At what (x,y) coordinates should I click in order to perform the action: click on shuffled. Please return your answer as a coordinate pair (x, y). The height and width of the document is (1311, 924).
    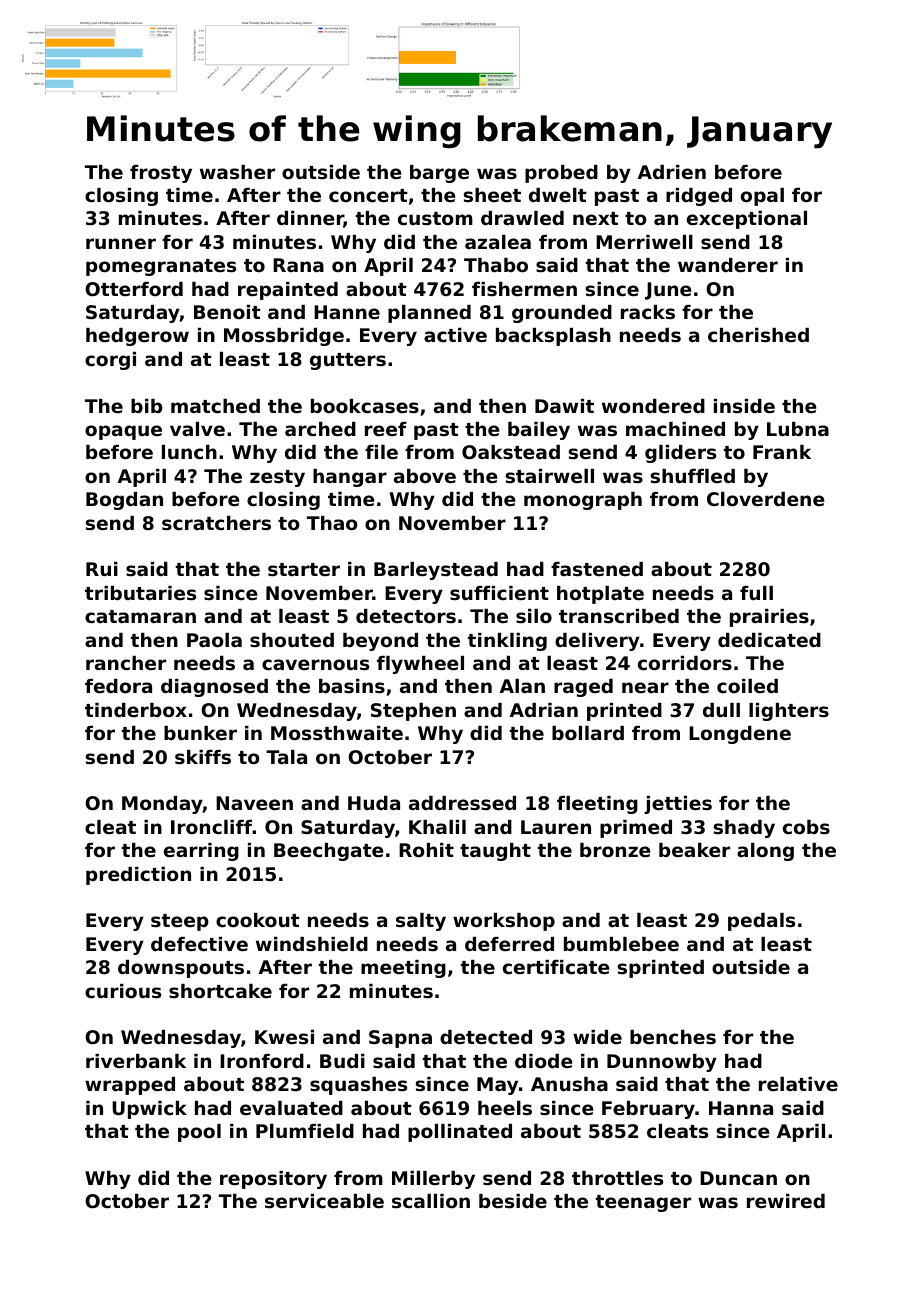
    Looking at the image, I should click on (692, 476).
